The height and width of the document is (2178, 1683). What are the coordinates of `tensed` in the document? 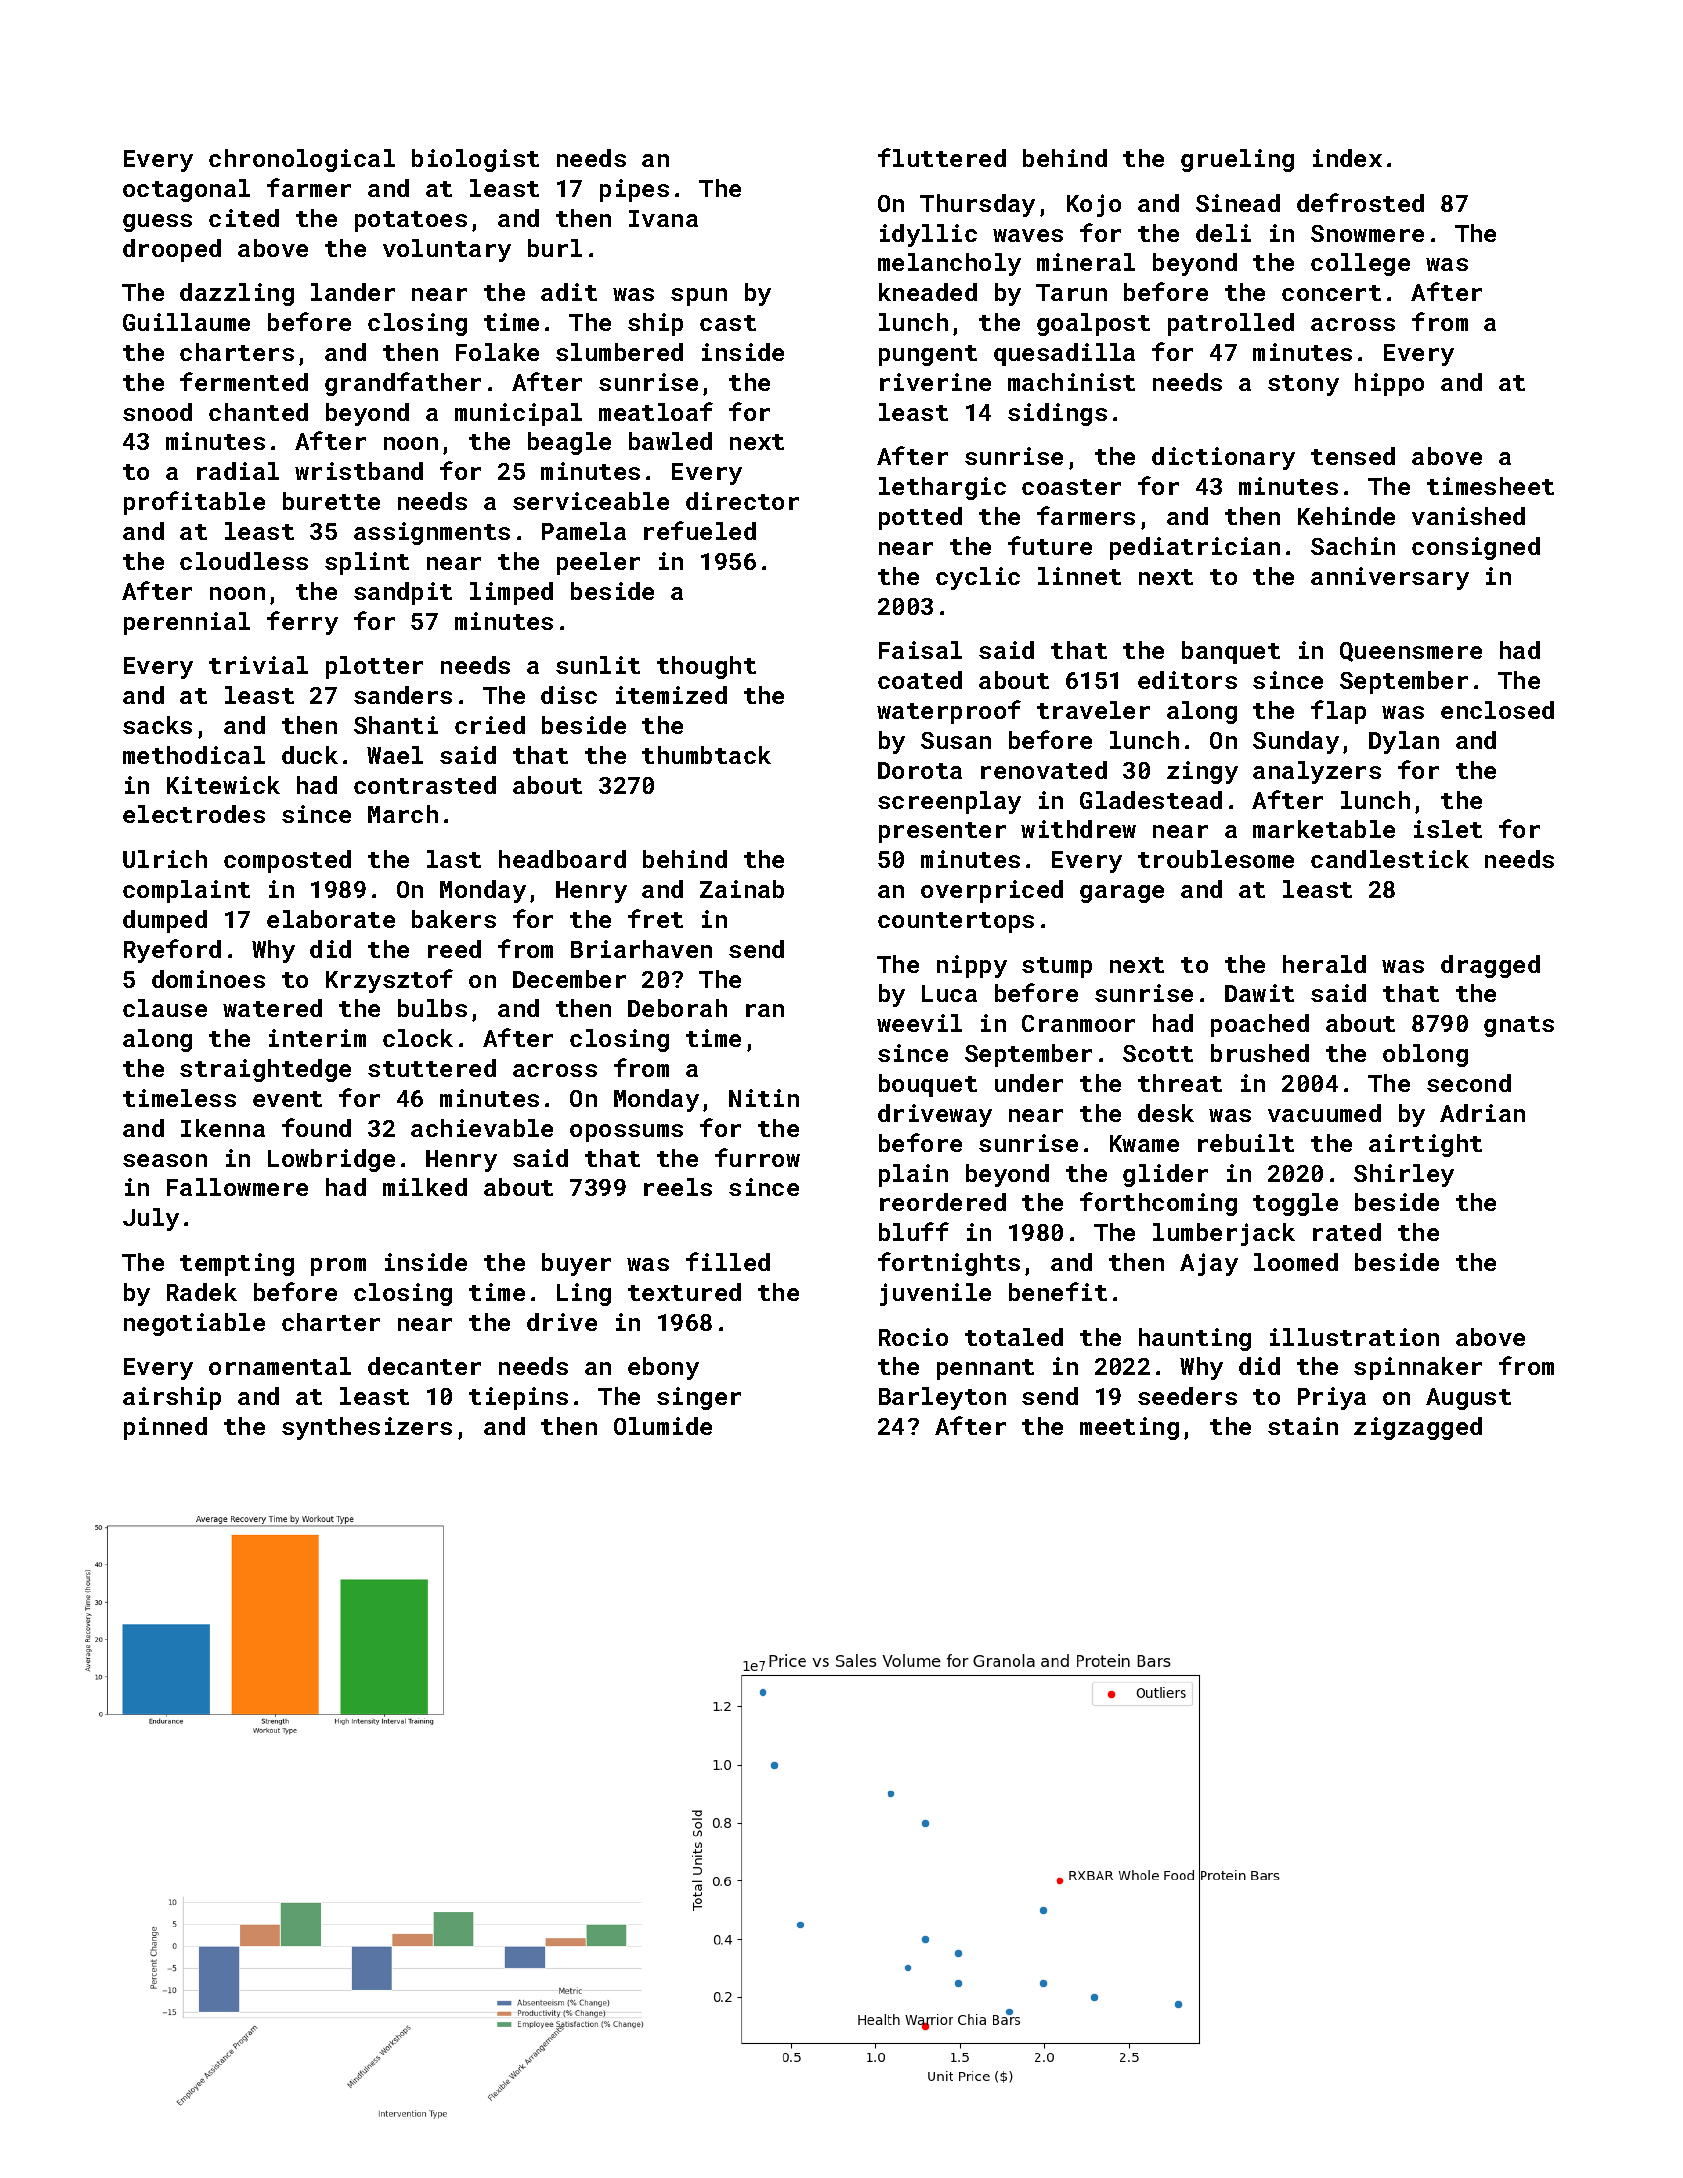 It's located at (1353, 456).
